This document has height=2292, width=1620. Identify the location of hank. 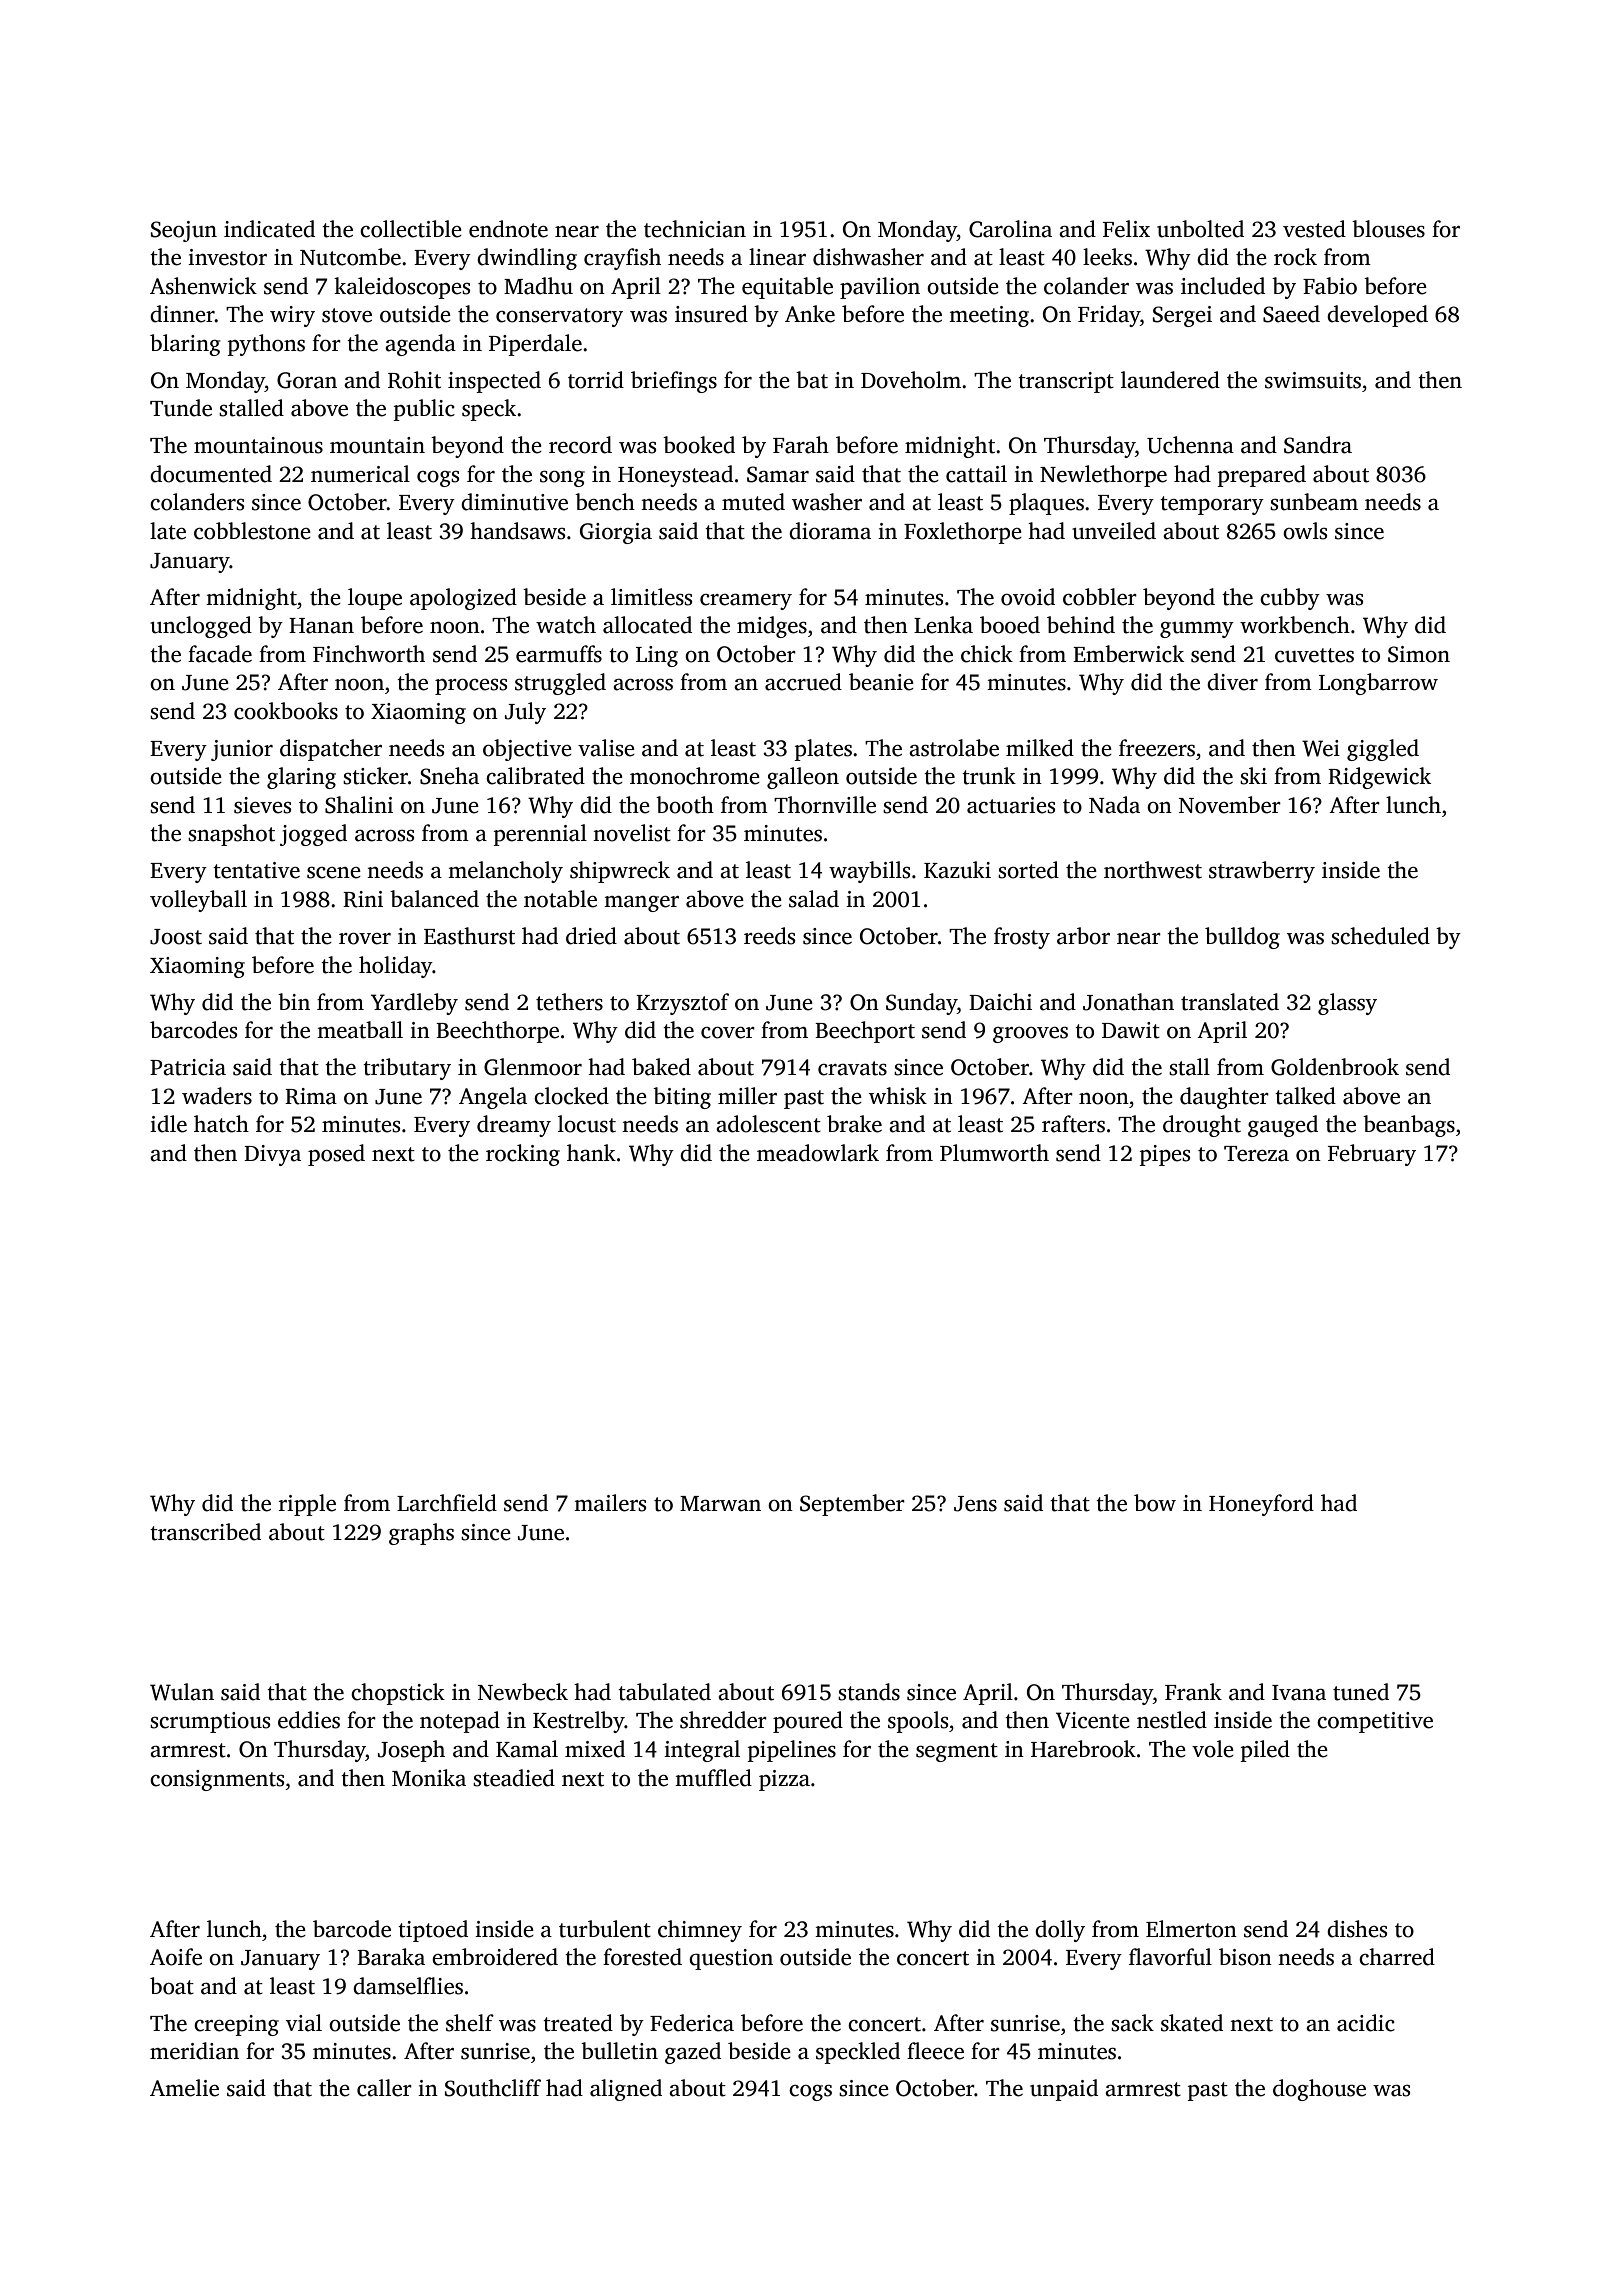
(591, 1153).
